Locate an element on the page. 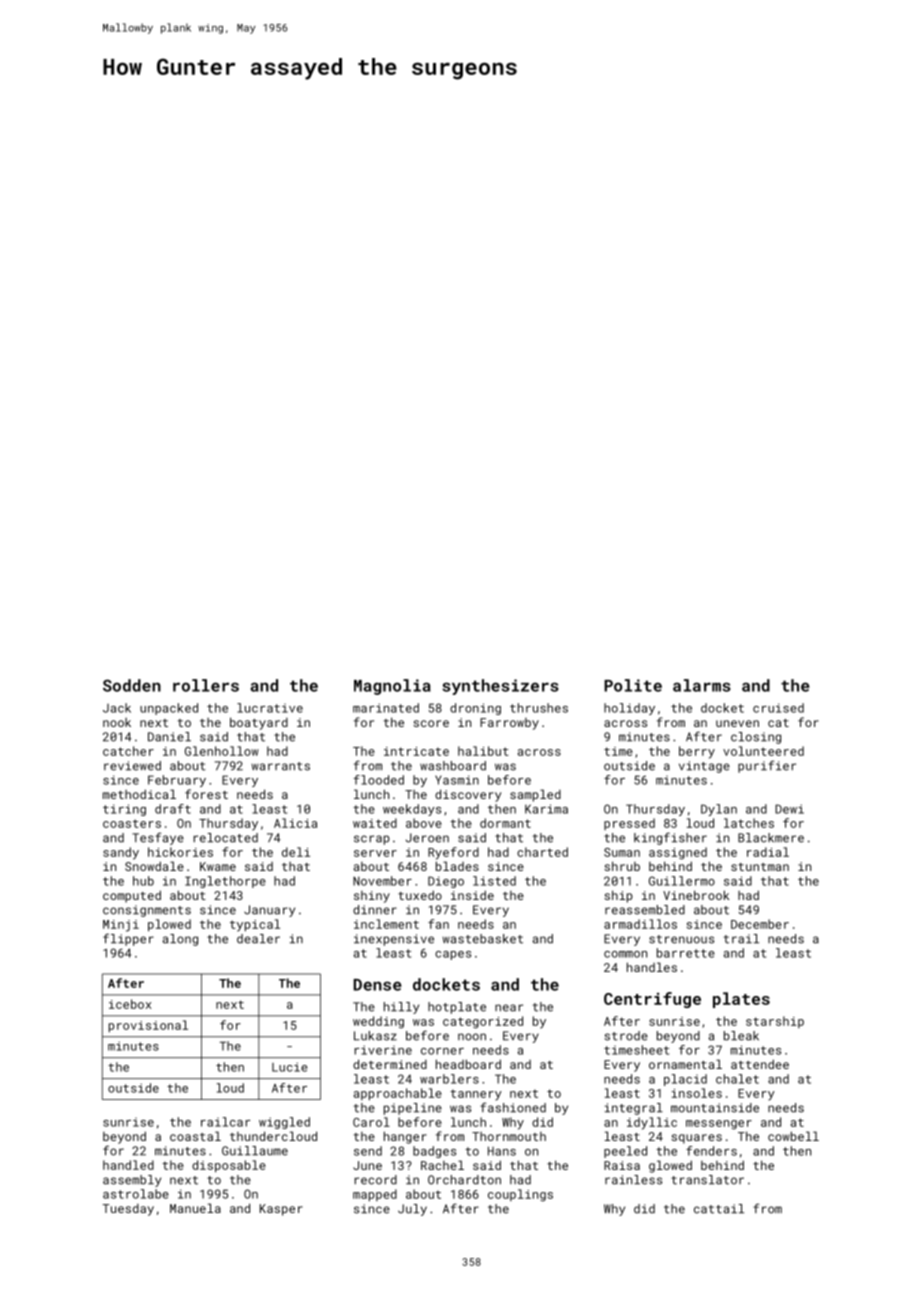  unpacked is located at coordinates (169, 709).
